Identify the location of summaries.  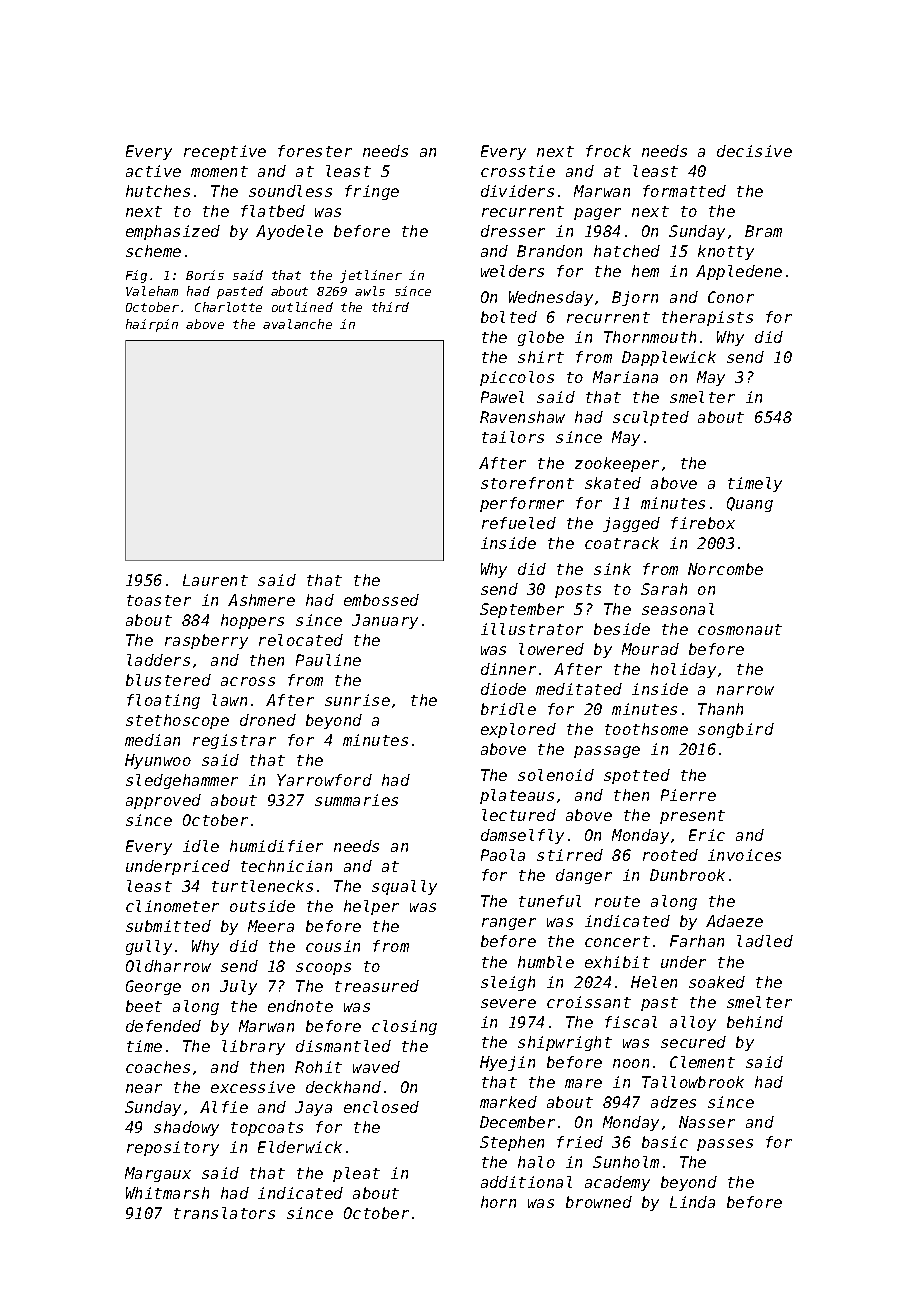
(356, 800).
